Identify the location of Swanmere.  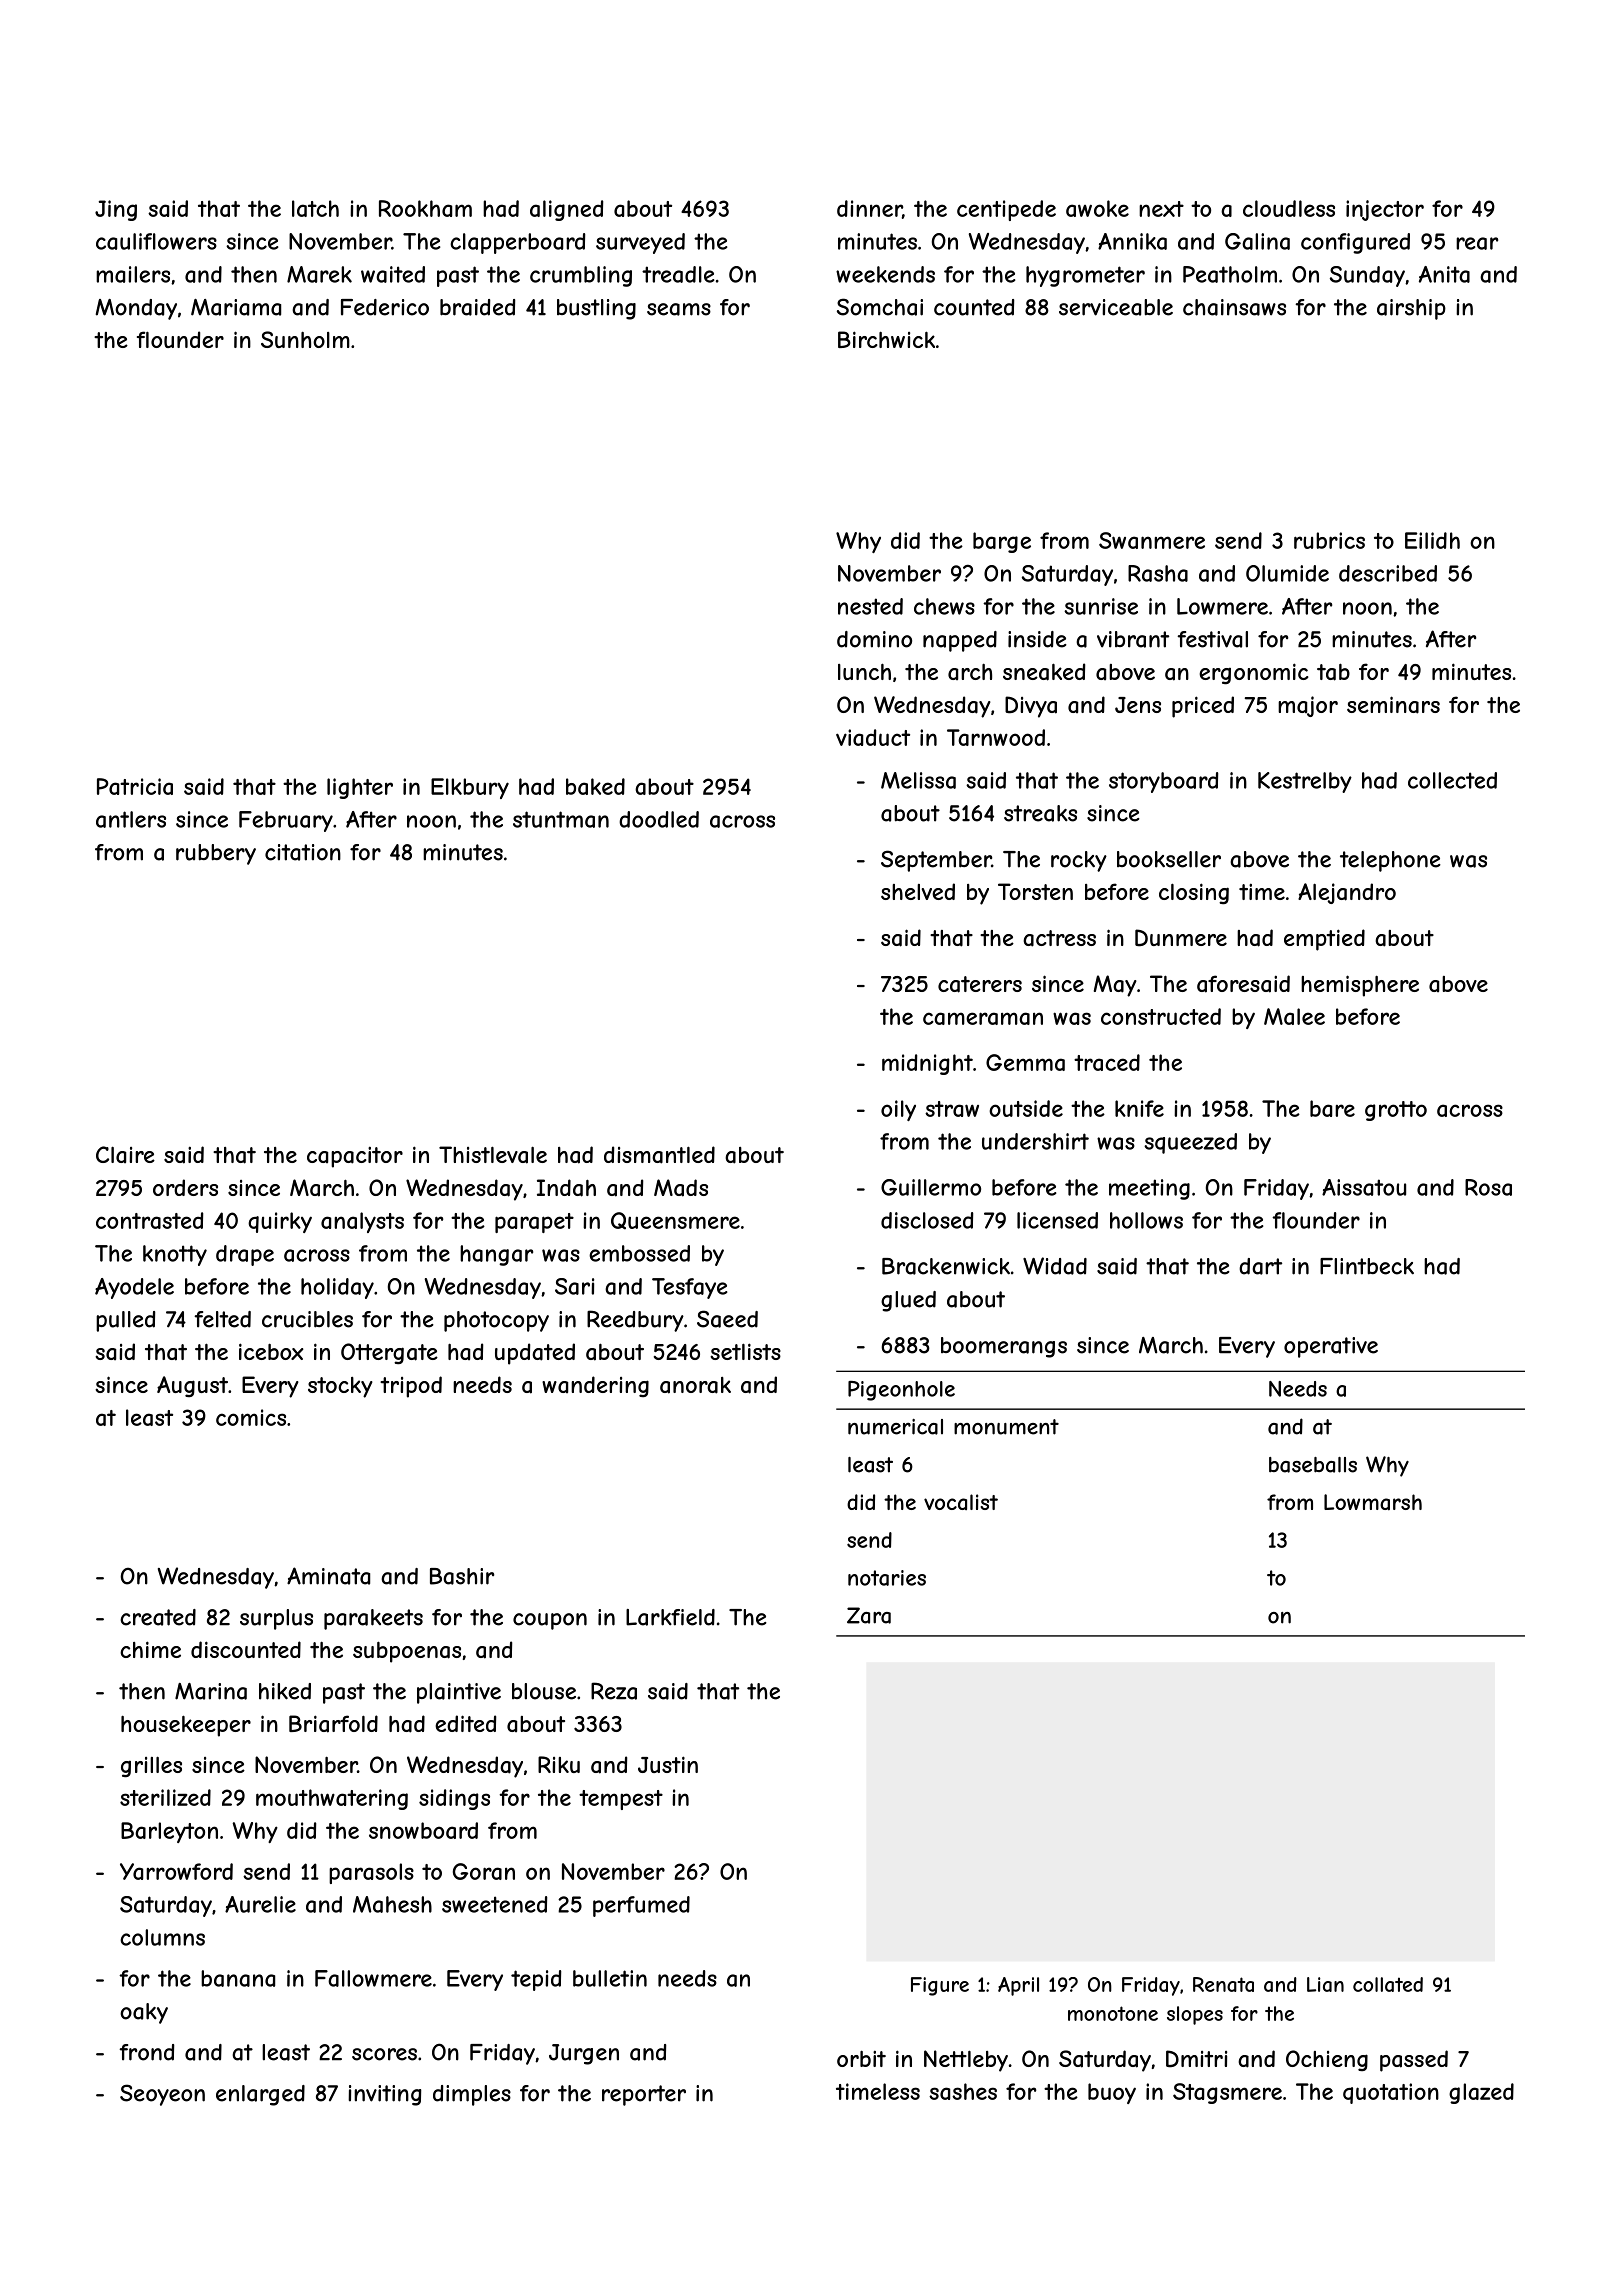
(1152, 540).
